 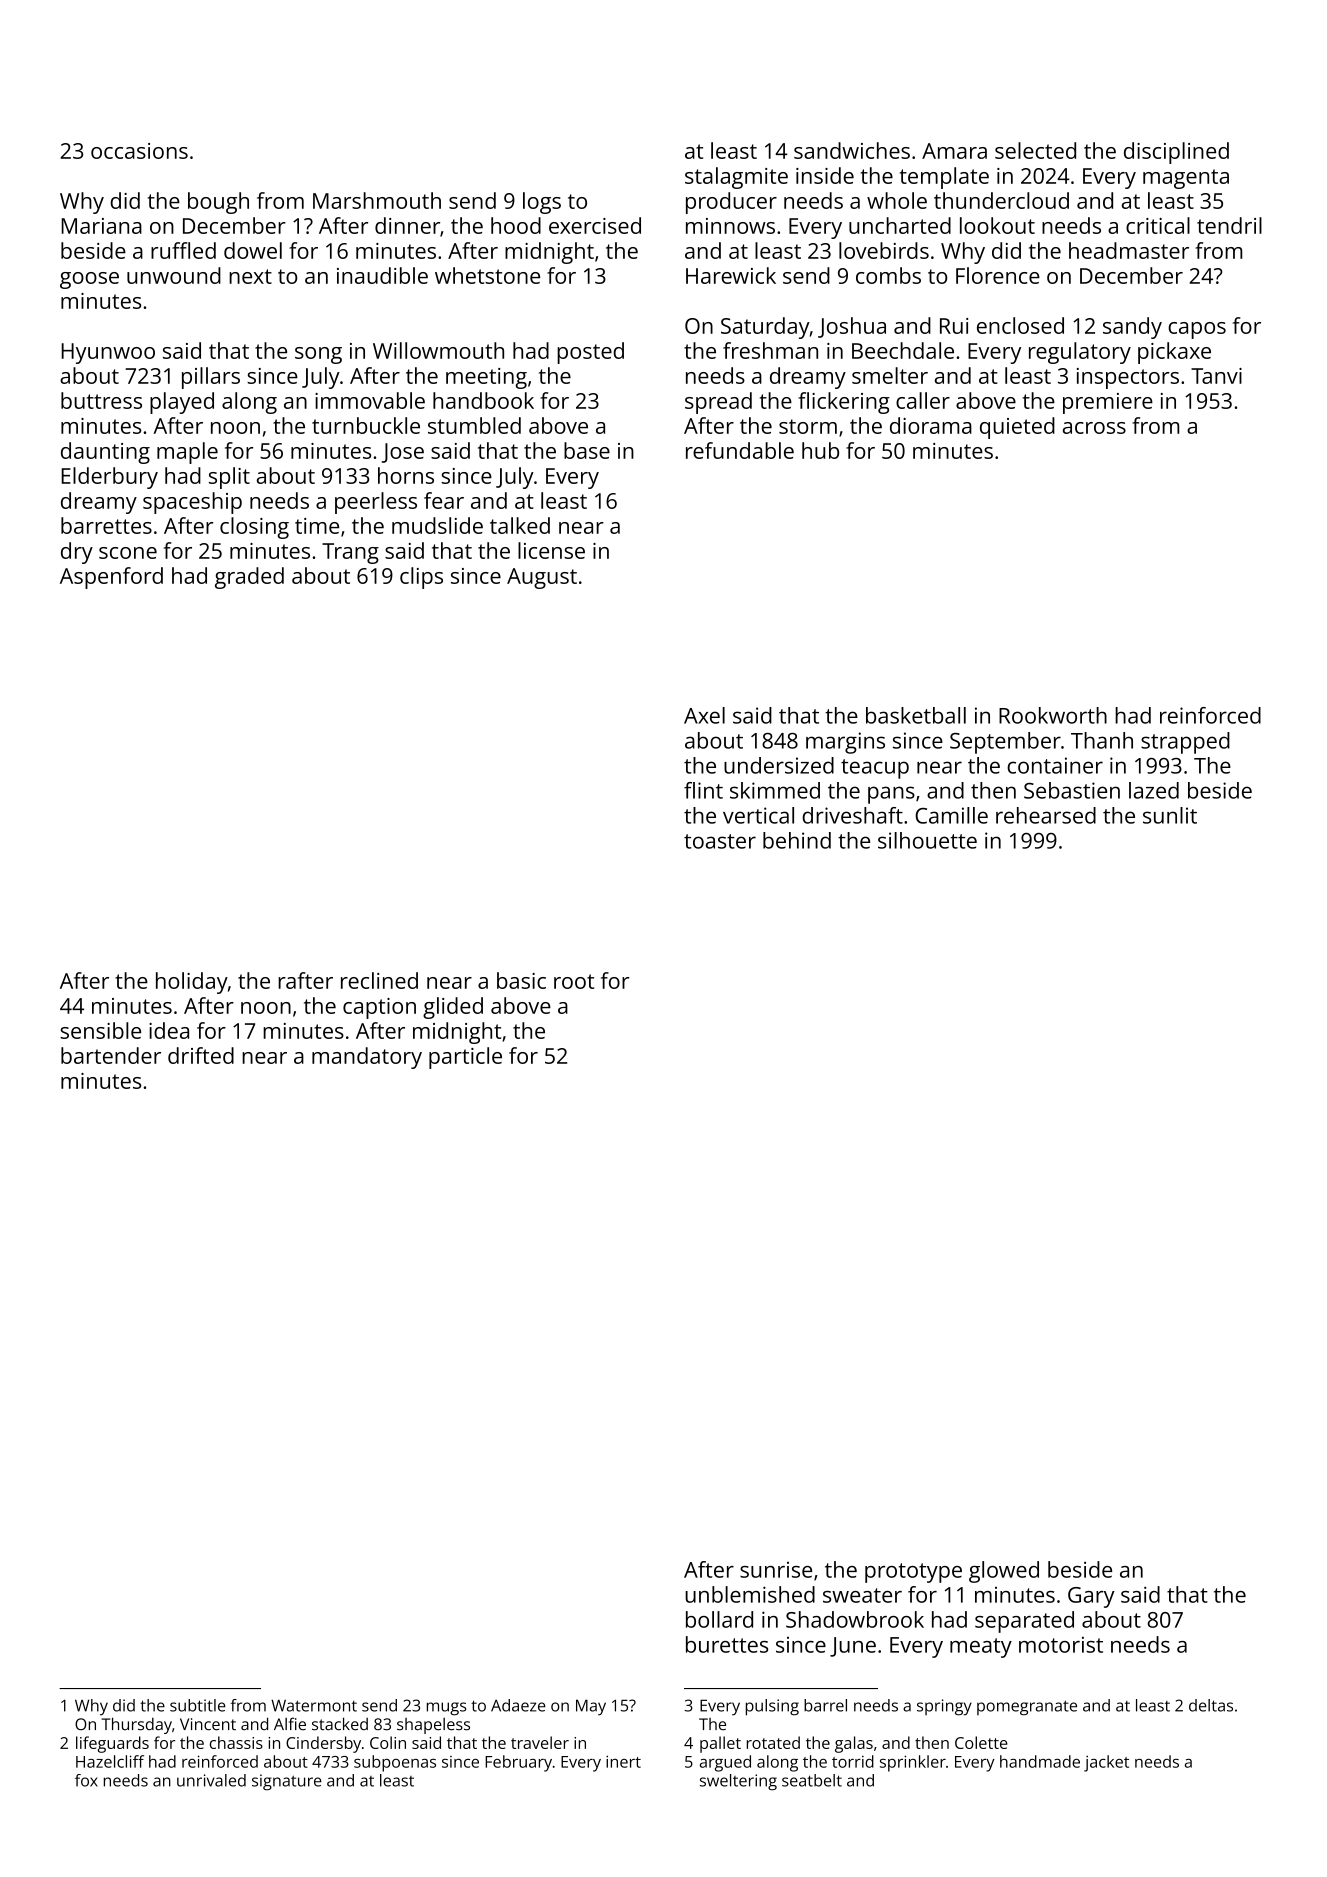 I want to click on Thursday, so click(x=137, y=1725).
